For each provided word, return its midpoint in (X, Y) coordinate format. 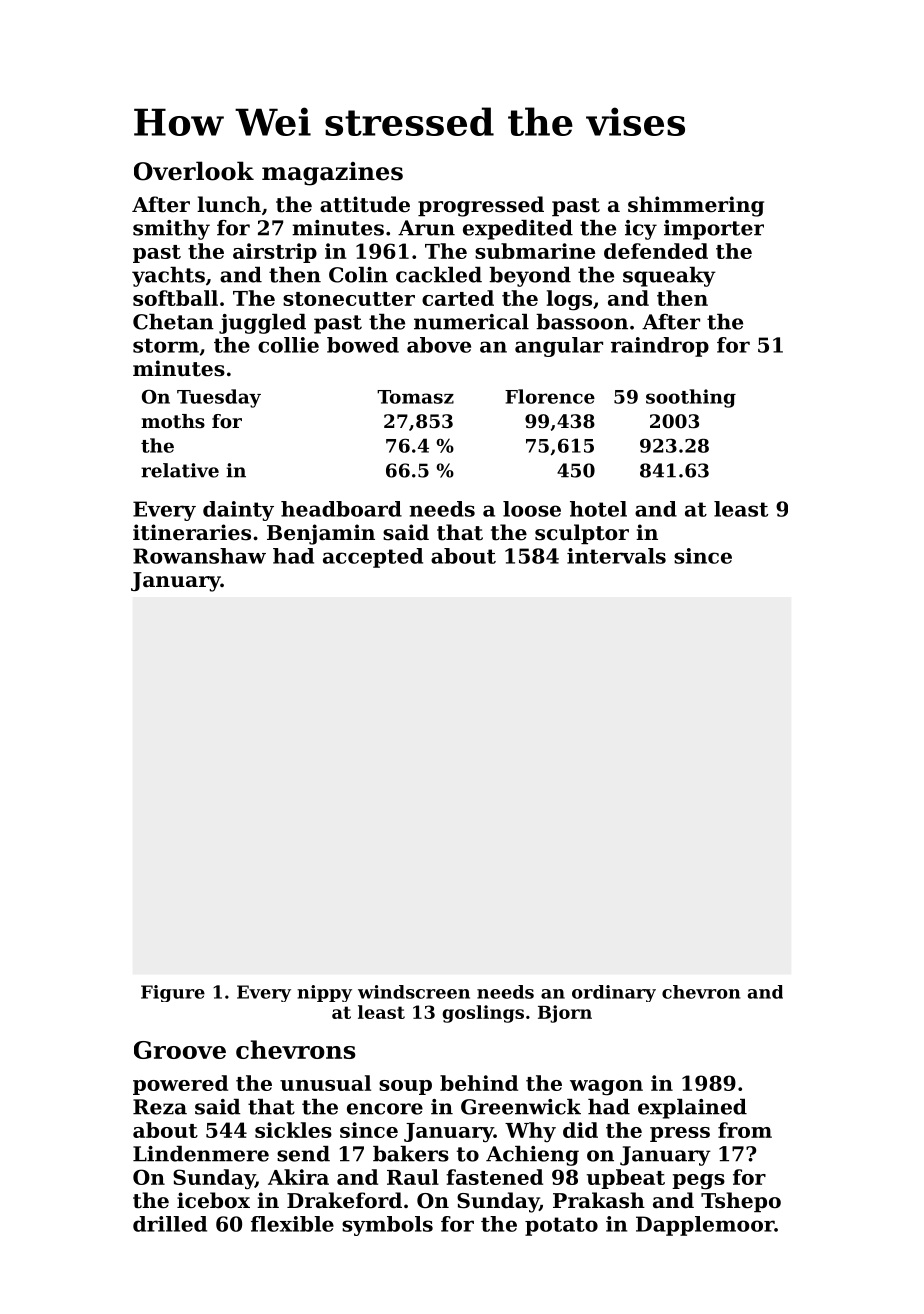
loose (532, 509)
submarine (535, 251)
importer (714, 230)
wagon (606, 1088)
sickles (293, 1130)
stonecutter (349, 299)
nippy (324, 993)
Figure (173, 993)
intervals (616, 556)
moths (173, 421)
